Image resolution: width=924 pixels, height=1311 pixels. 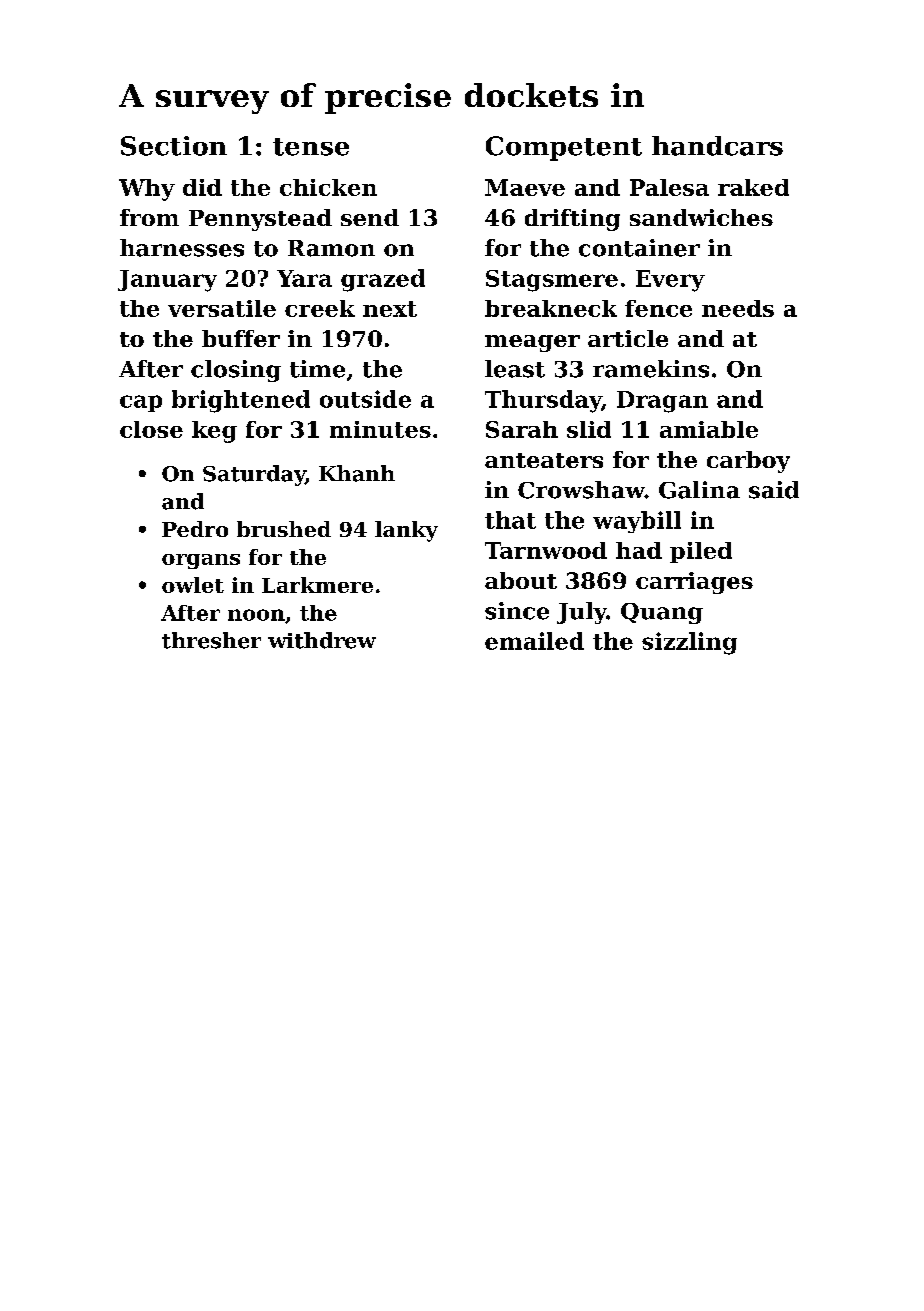 I want to click on sizzling, so click(x=689, y=643).
